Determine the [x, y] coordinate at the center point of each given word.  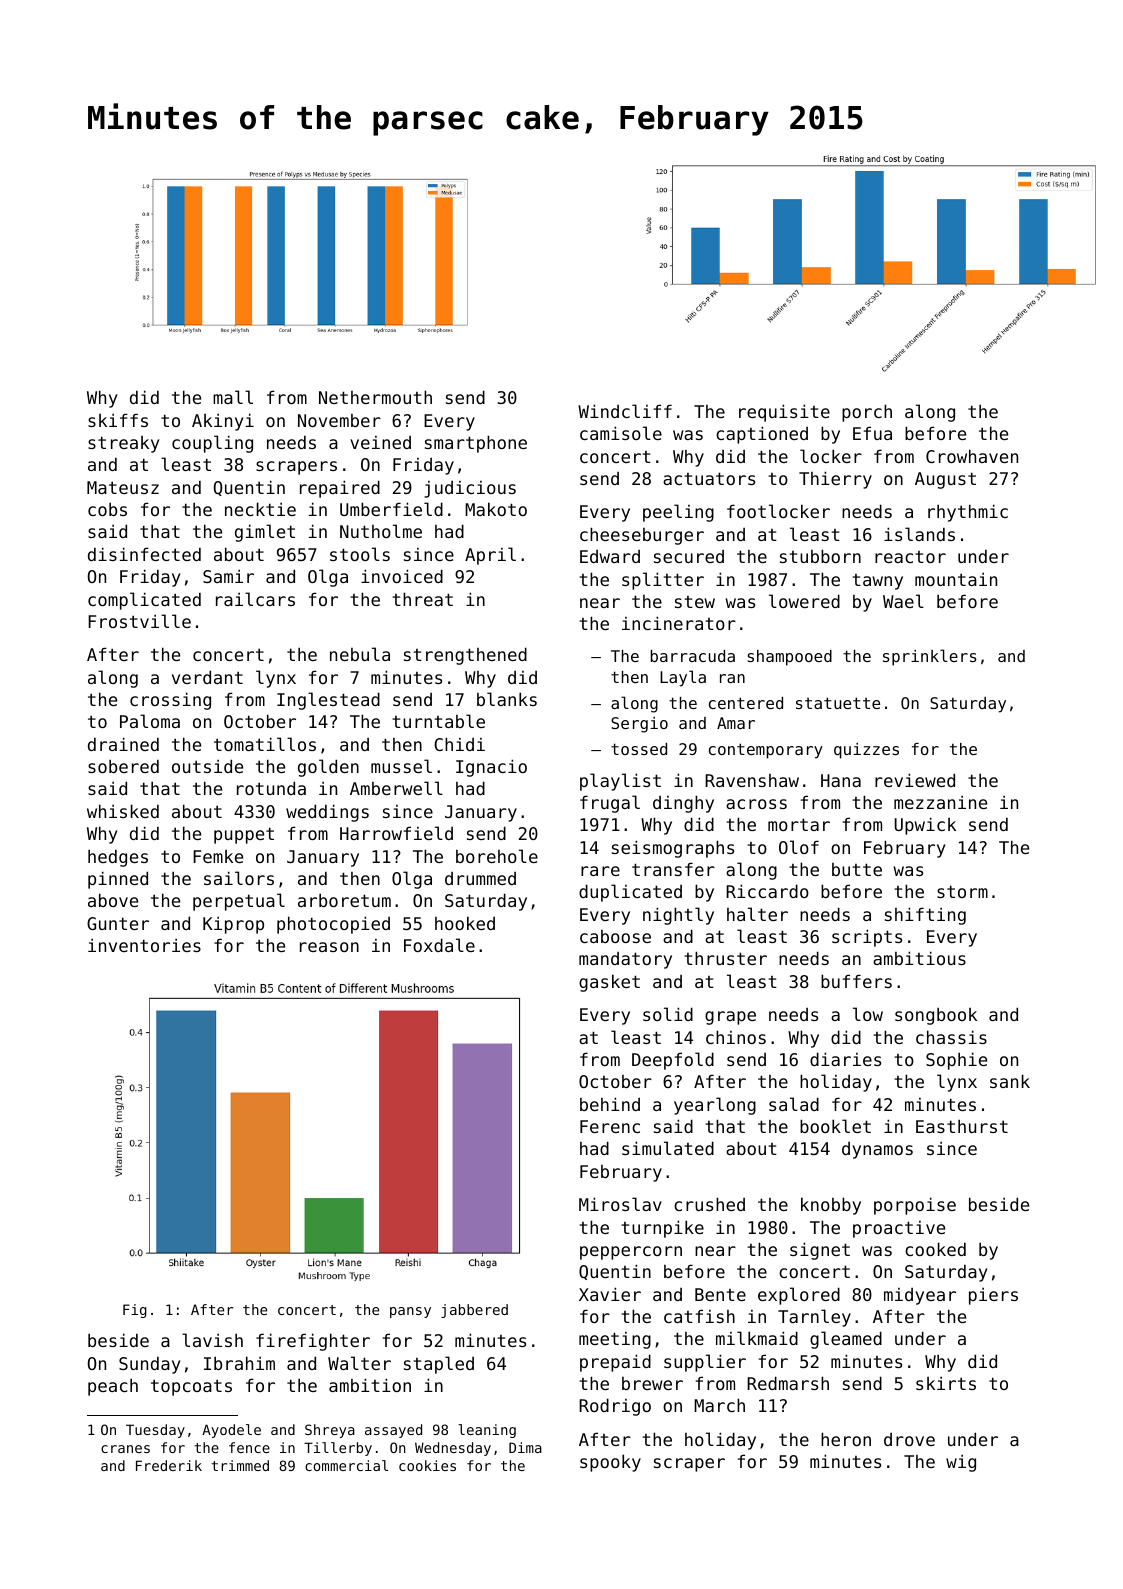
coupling [212, 444]
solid [668, 1014]
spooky [610, 1463]
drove [909, 1439]
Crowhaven [972, 456]
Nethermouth [375, 397]
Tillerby [338, 1449]
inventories [144, 945]
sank [1010, 1081]
